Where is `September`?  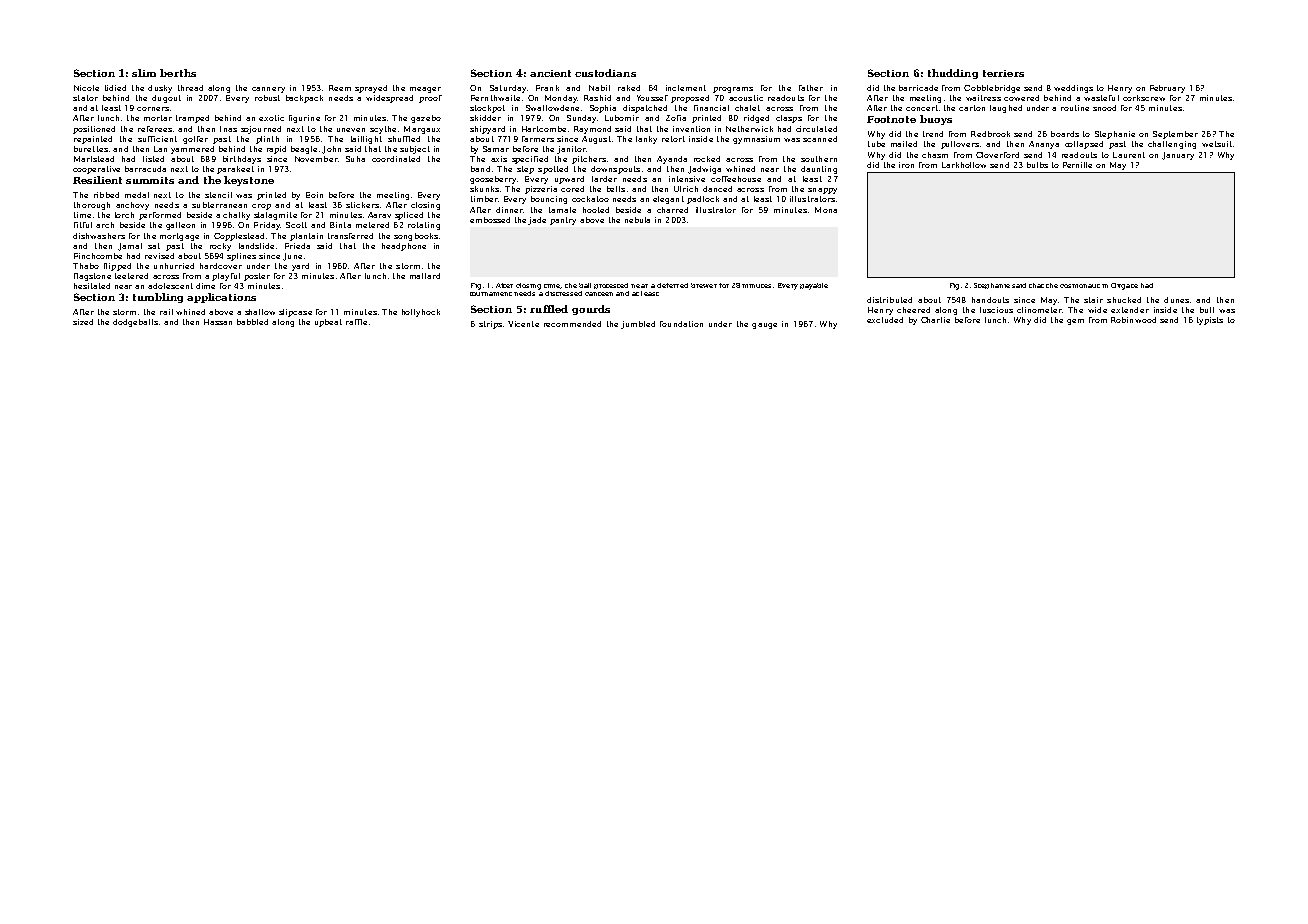 September is located at coordinates (1175, 135).
